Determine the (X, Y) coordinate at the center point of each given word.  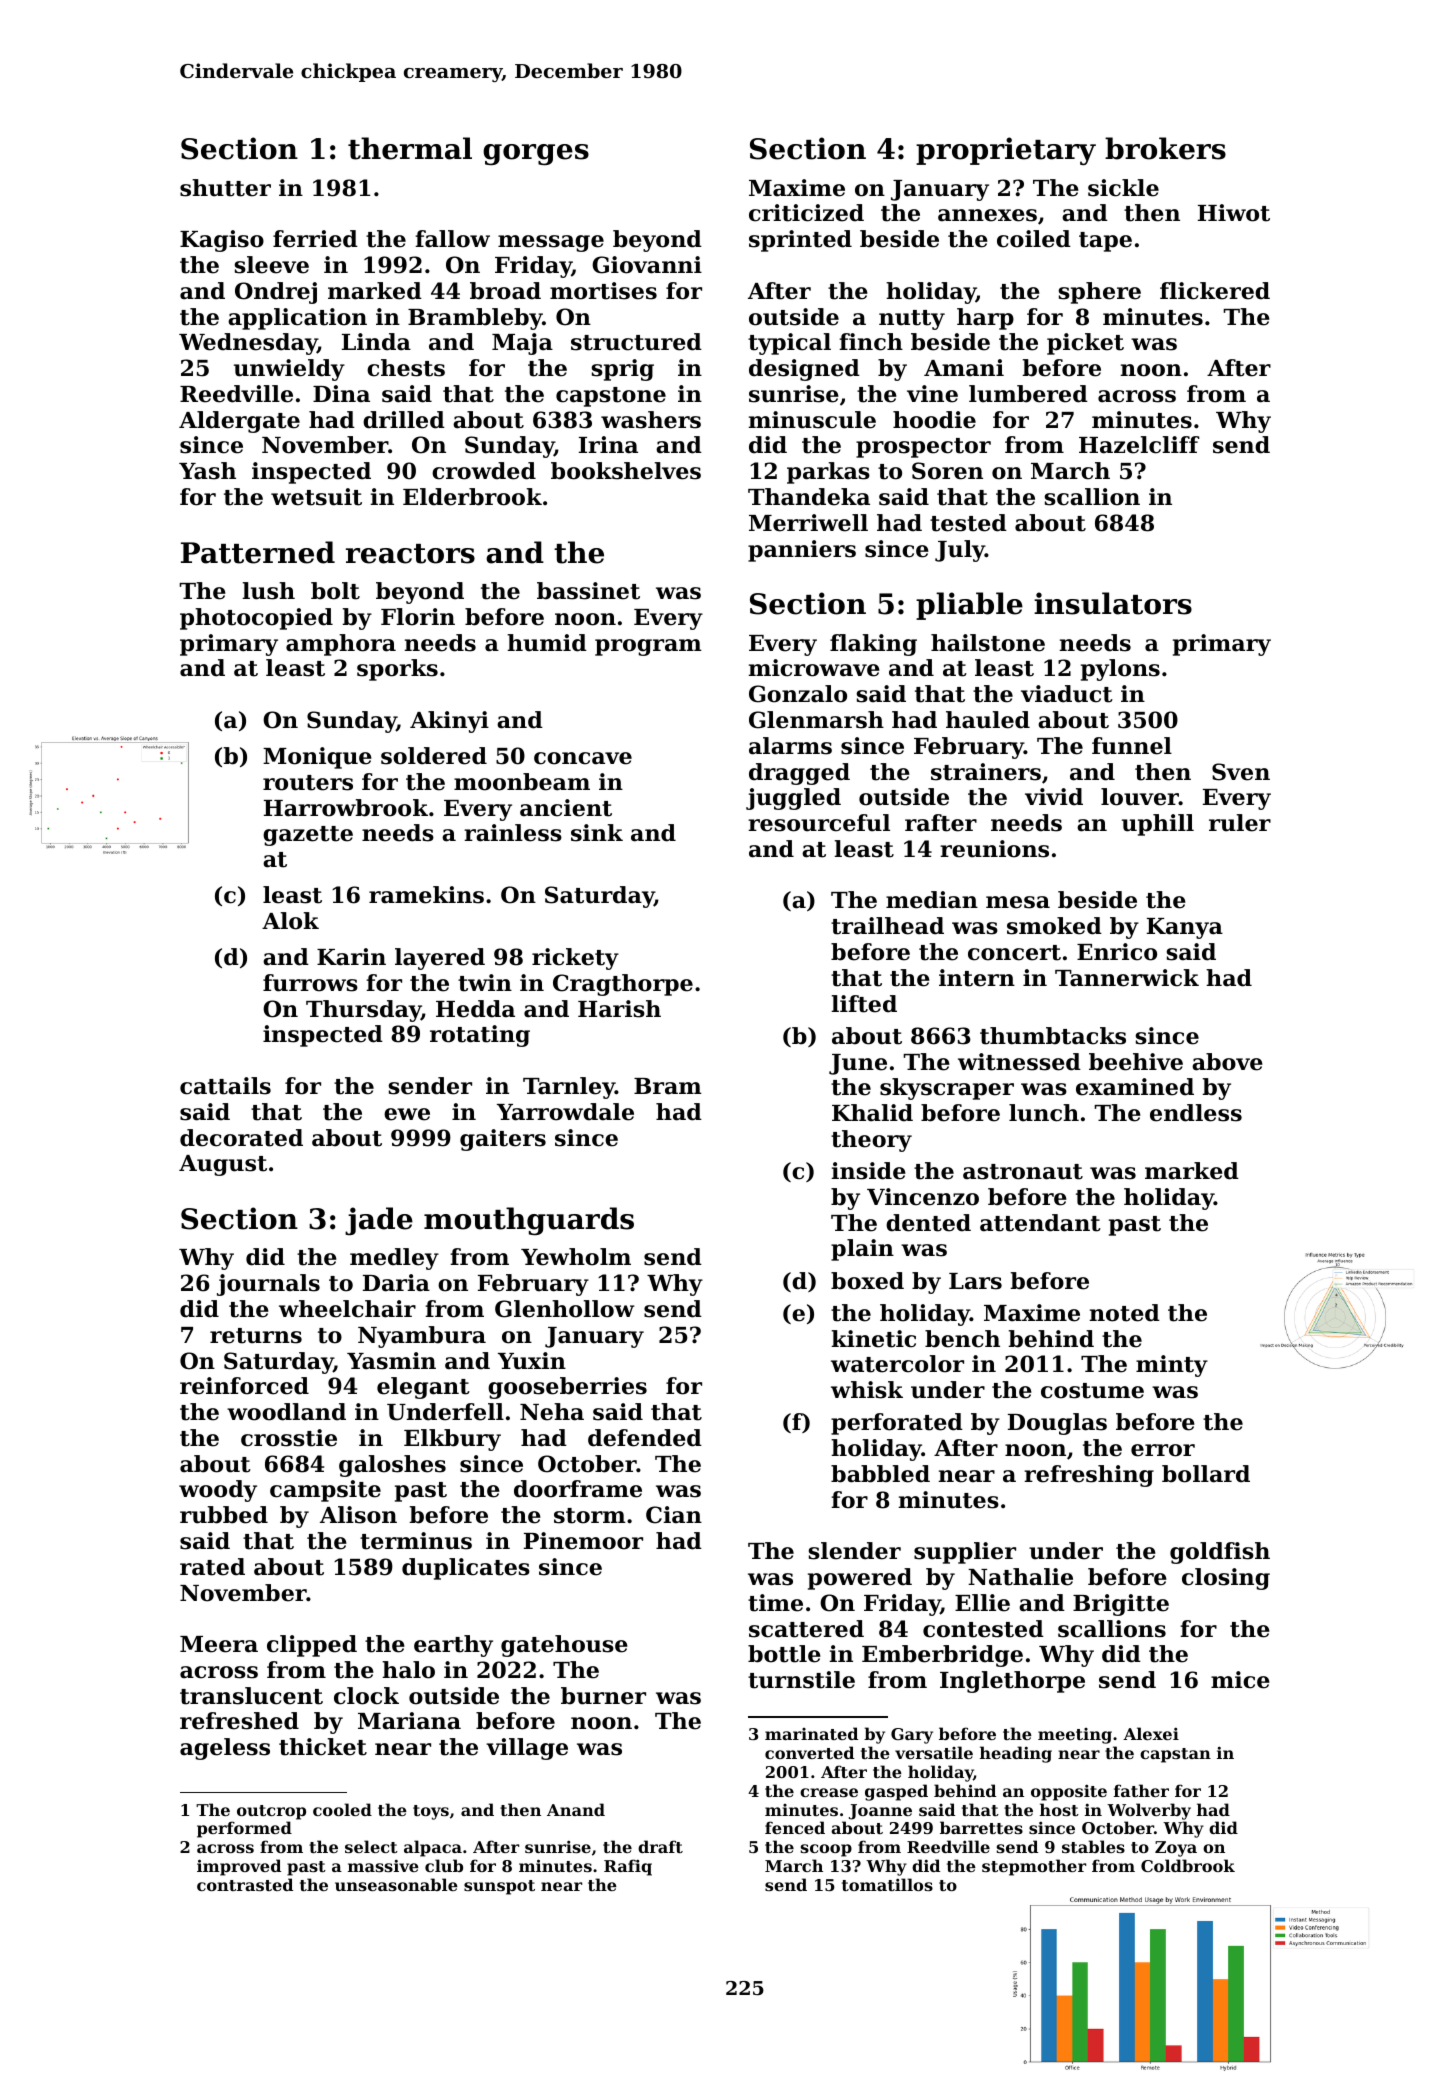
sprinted (800, 241)
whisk (867, 1390)
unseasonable (396, 1884)
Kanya (1185, 928)
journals (268, 1285)
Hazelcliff (1139, 445)
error (1163, 1450)
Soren (947, 471)
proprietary (1006, 151)
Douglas (1057, 1424)
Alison (358, 1515)
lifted (864, 1004)
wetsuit (316, 497)
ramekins (426, 895)
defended (645, 1438)
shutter (225, 188)
